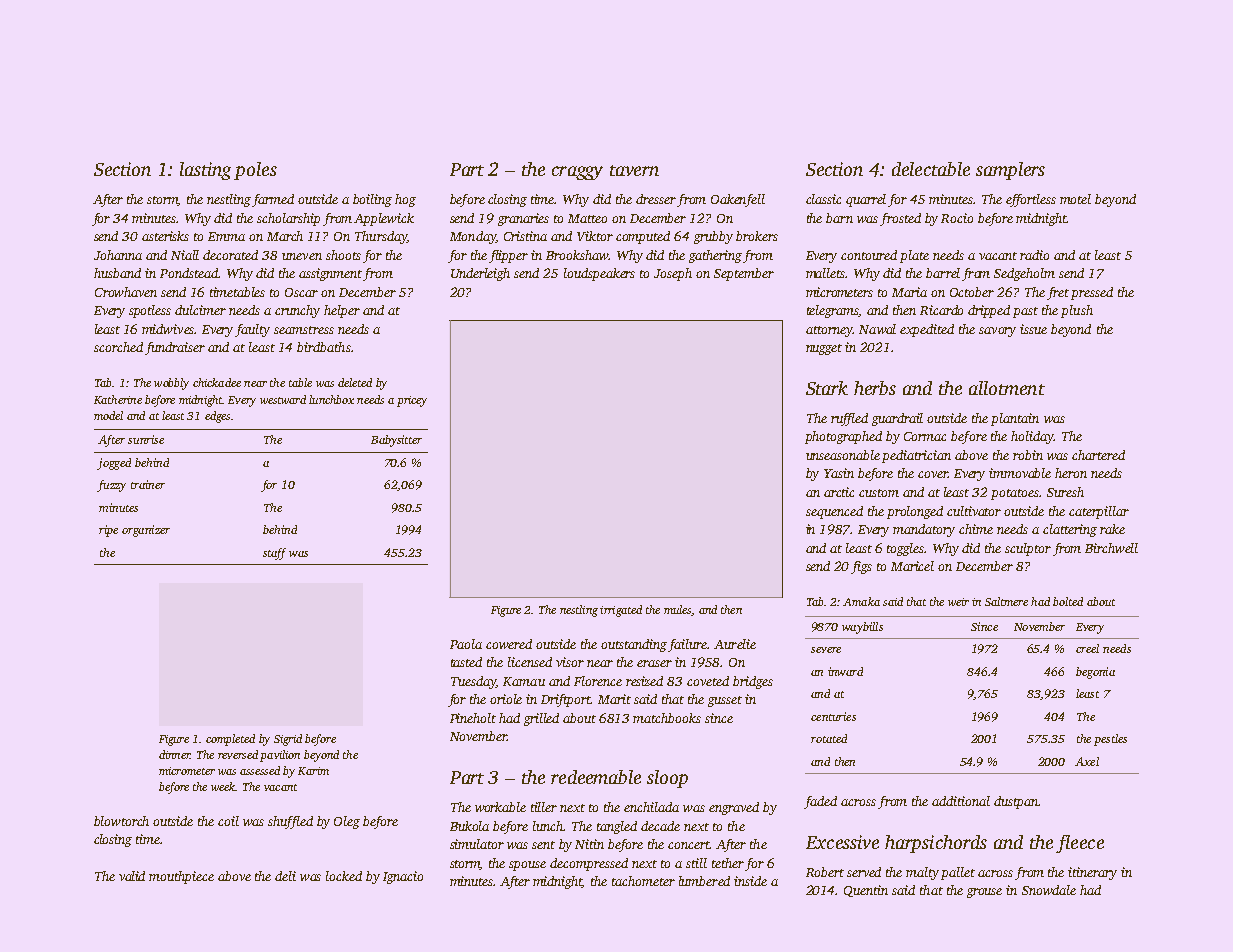 This image has width=1233, height=952. I want to click on Paola, so click(466, 644).
